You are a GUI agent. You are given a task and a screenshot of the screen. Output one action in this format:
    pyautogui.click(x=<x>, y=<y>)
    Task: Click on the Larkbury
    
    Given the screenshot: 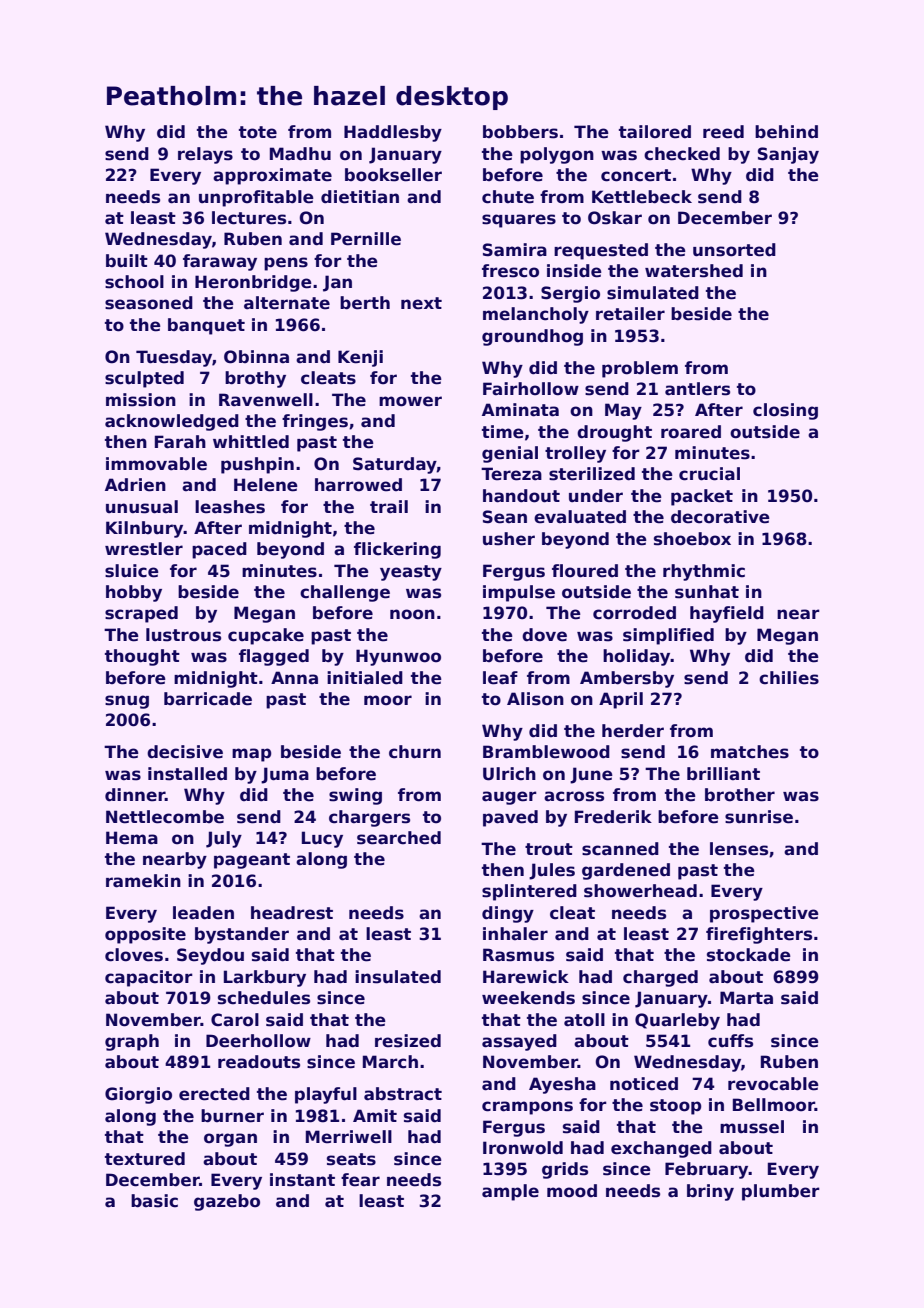 What is the action you would take?
    pyautogui.click(x=265, y=978)
